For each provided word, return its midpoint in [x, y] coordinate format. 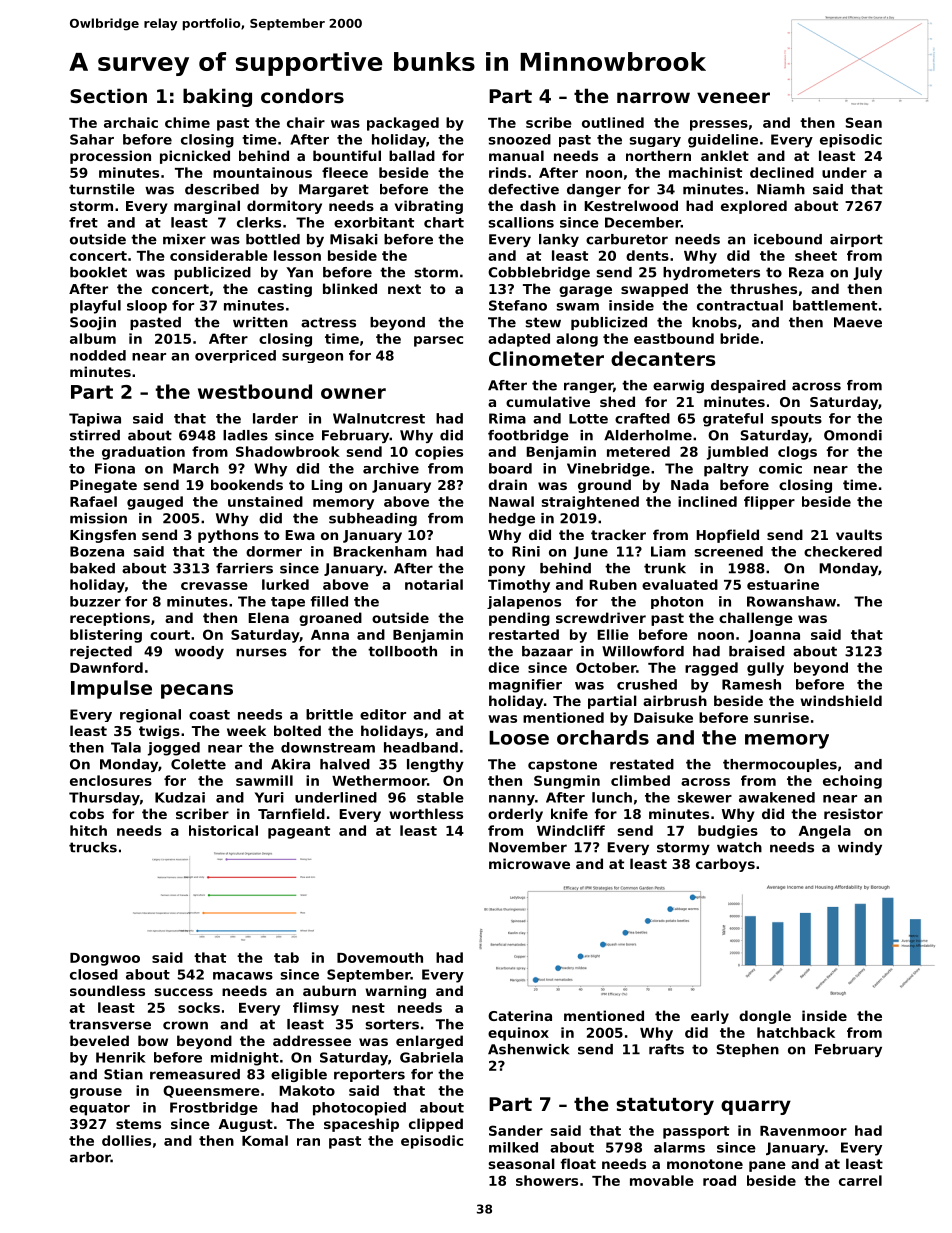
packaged [403, 124]
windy [860, 848]
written [260, 322]
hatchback [796, 1032]
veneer [733, 97]
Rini [526, 551]
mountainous [262, 172]
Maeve [858, 322]
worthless [426, 813]
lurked [285, 584]
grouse [96, 1093]
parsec [438, 341]
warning [395, 992]
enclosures [111, 780]
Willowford [643, 651]
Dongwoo [105, 959]
